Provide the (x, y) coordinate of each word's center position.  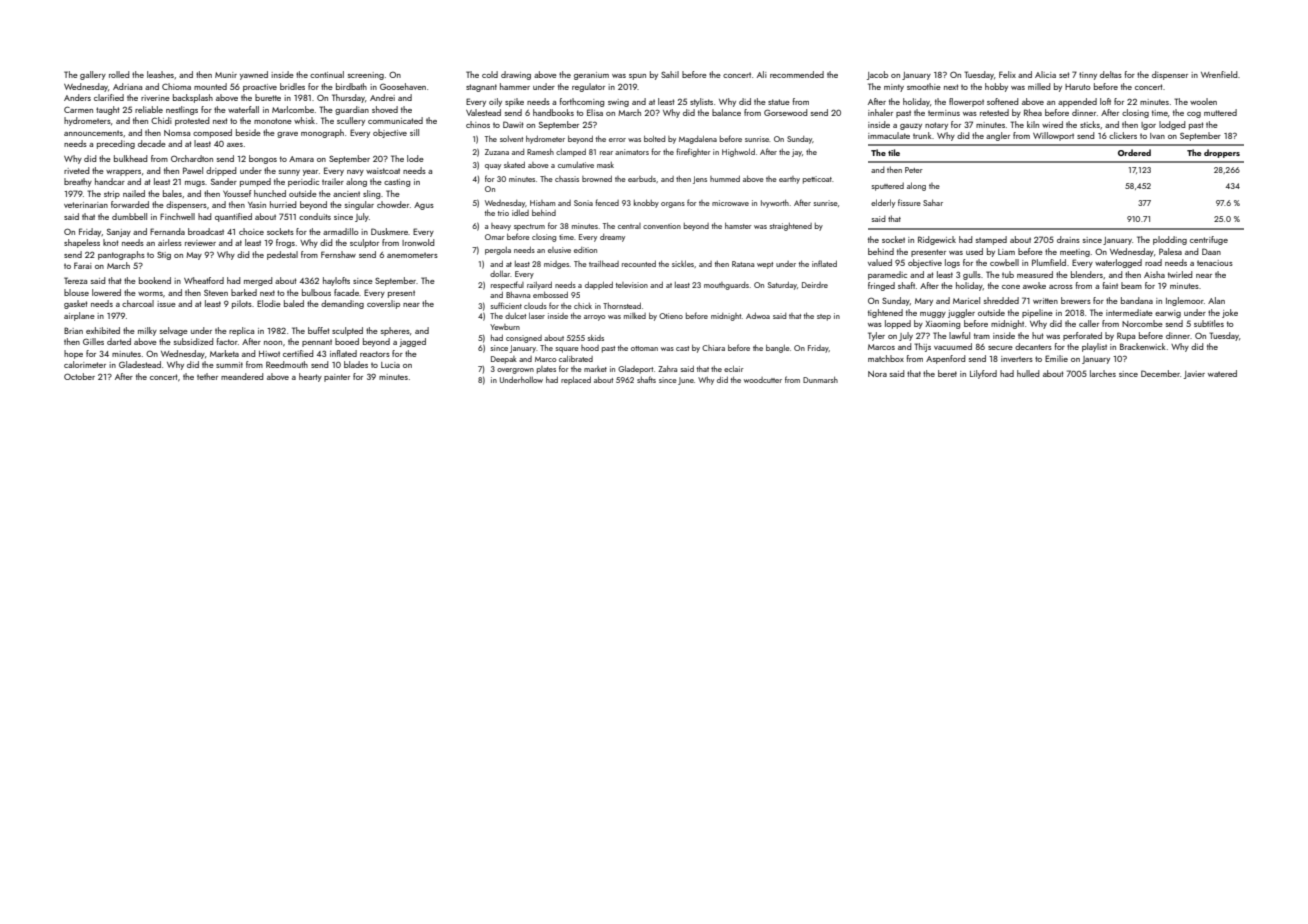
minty (894, 88)
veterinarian (86, 205)
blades (356, 364)
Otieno (671, 316)
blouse (76, 292)
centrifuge (1209, 240)
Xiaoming (942, 325)
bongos (263, 159)
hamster (738, 226)
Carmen (78, 109)
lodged (1172, 125)
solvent (511, 139)
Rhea (1033, 112)
